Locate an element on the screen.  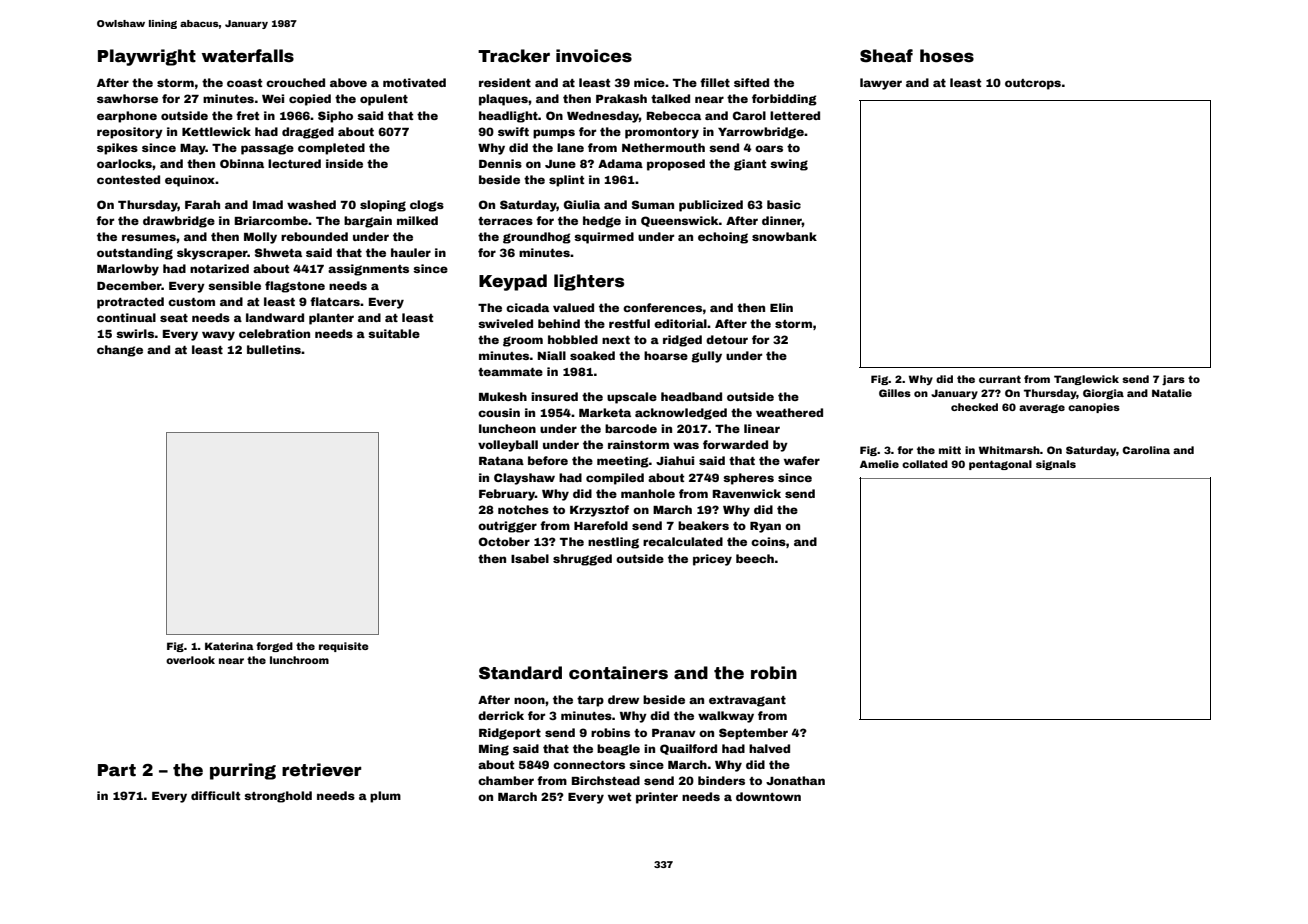
beagle is located at coordinates (618, 750).
